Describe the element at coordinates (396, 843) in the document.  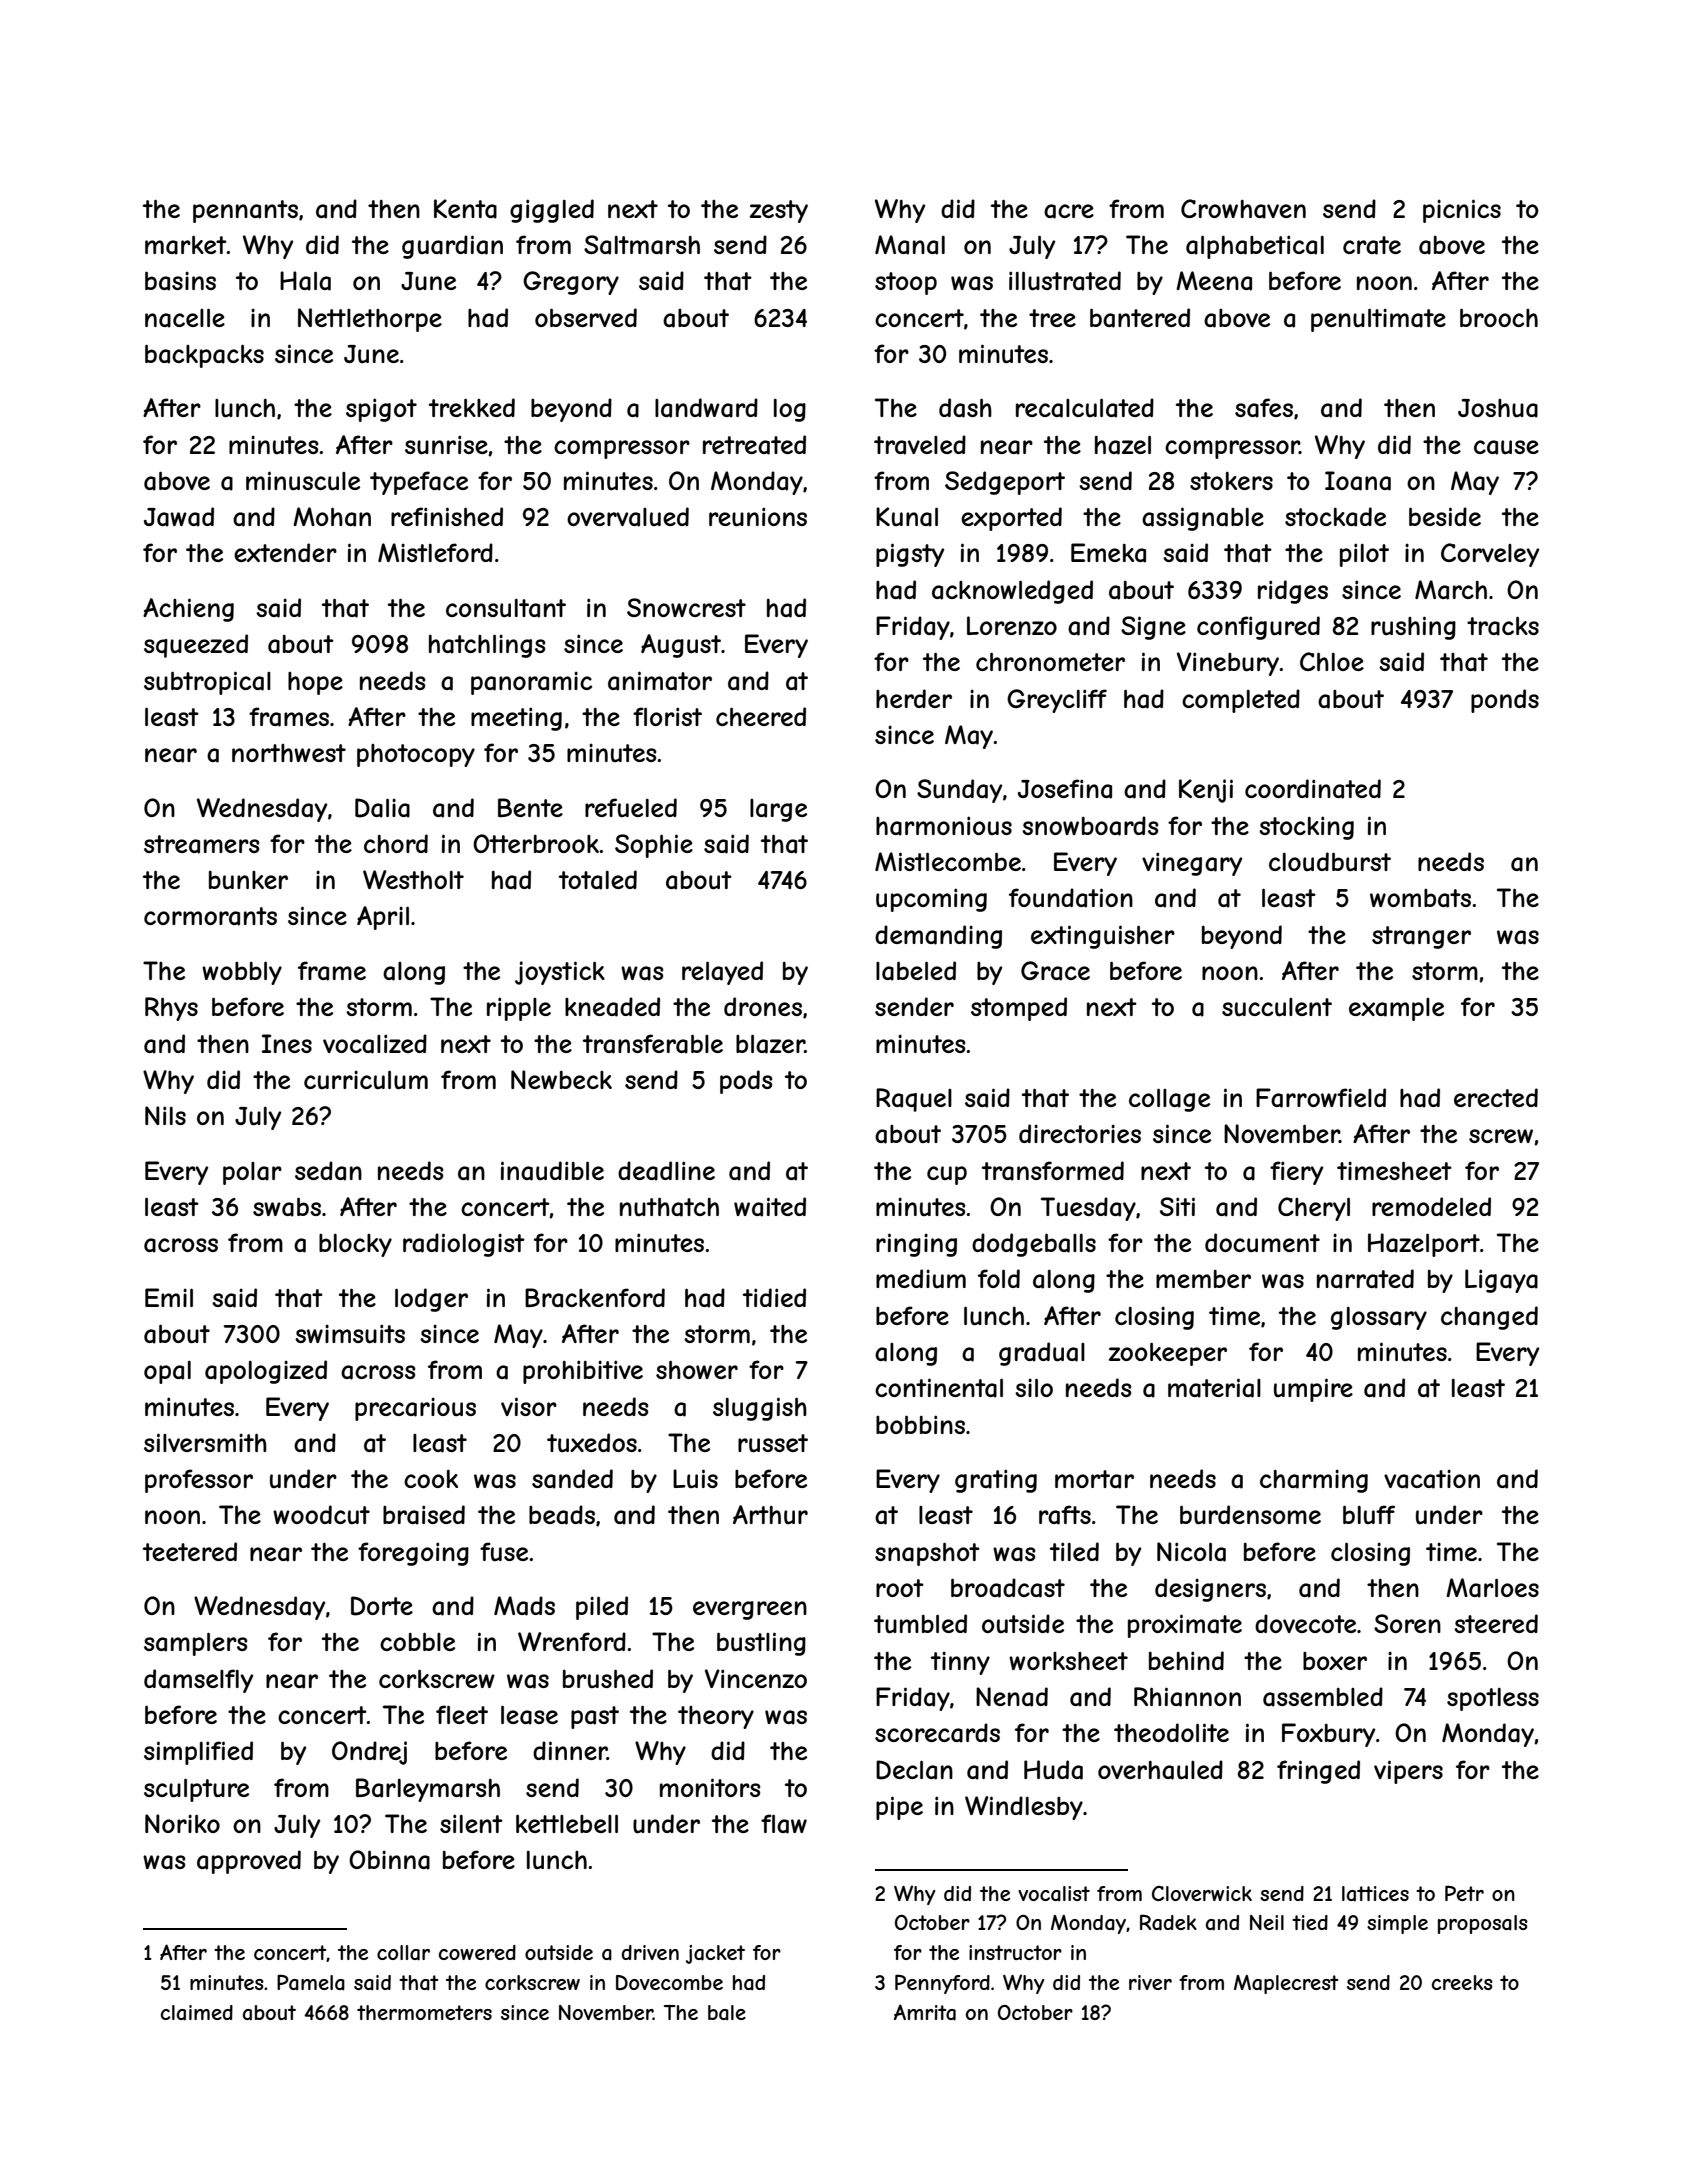
I see `chord` at that location.
